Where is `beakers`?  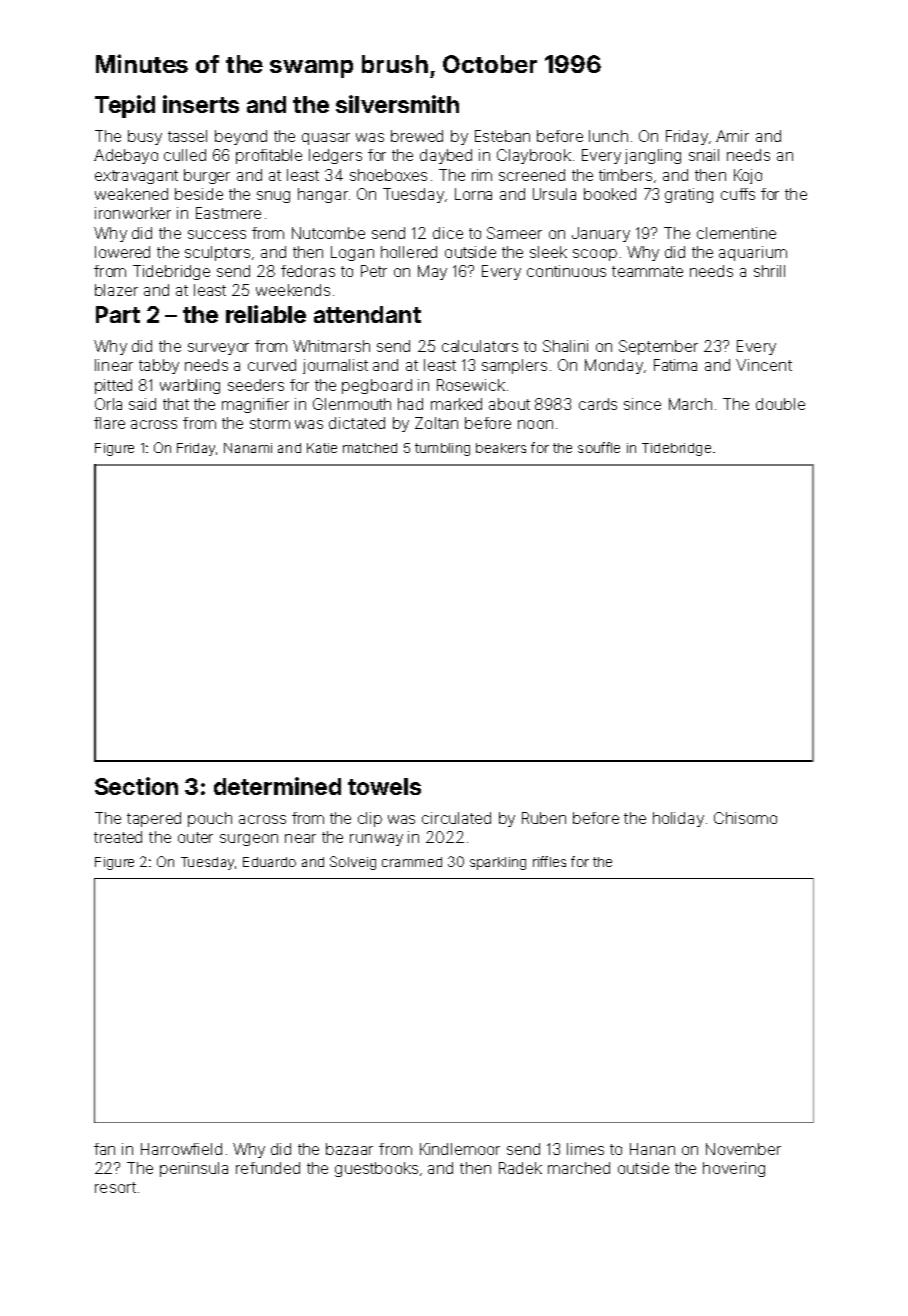 beakers is located at coordinates (501, 448).
